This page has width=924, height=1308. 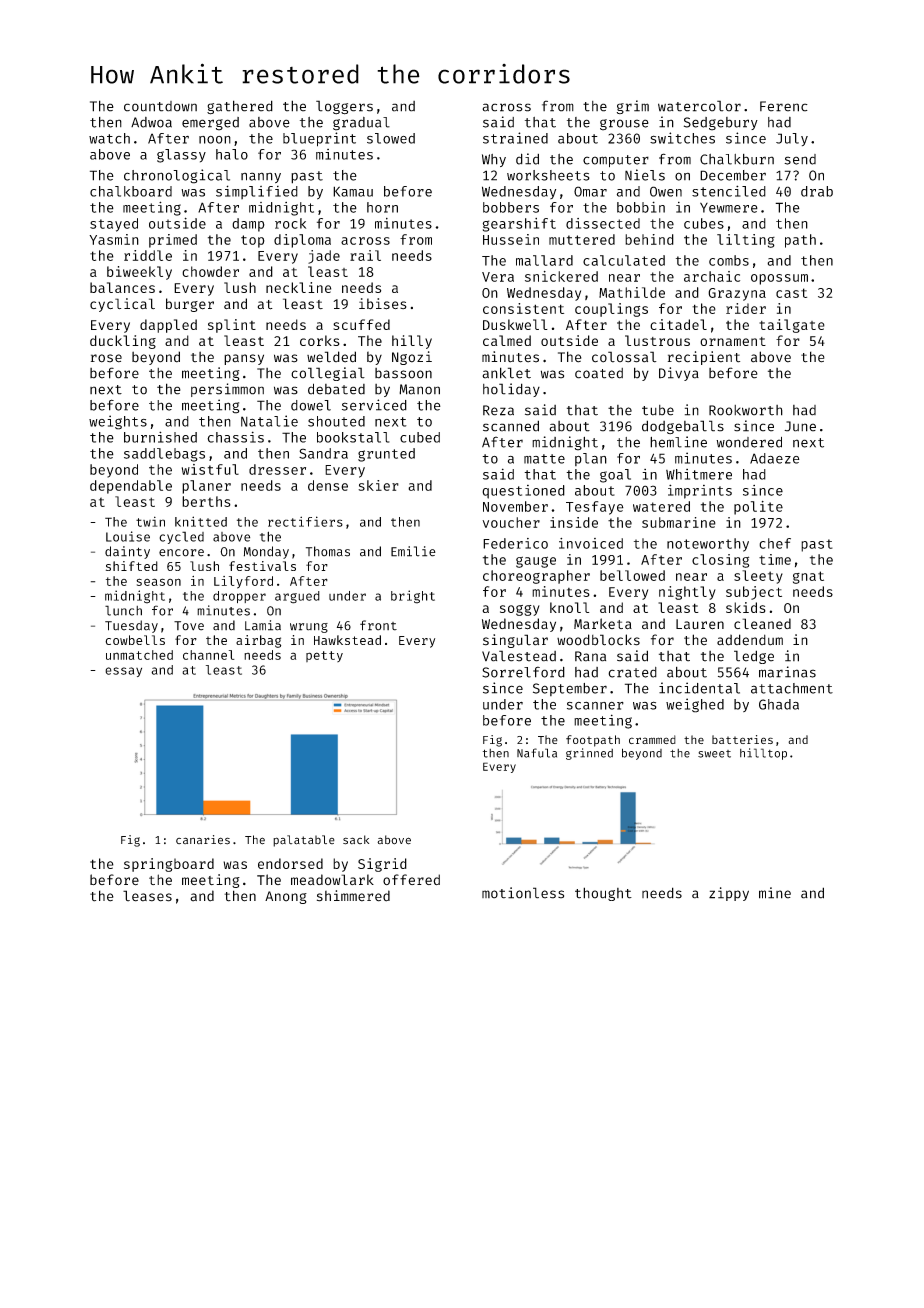 I want to click on citadel, so click(x=678, y=324).
